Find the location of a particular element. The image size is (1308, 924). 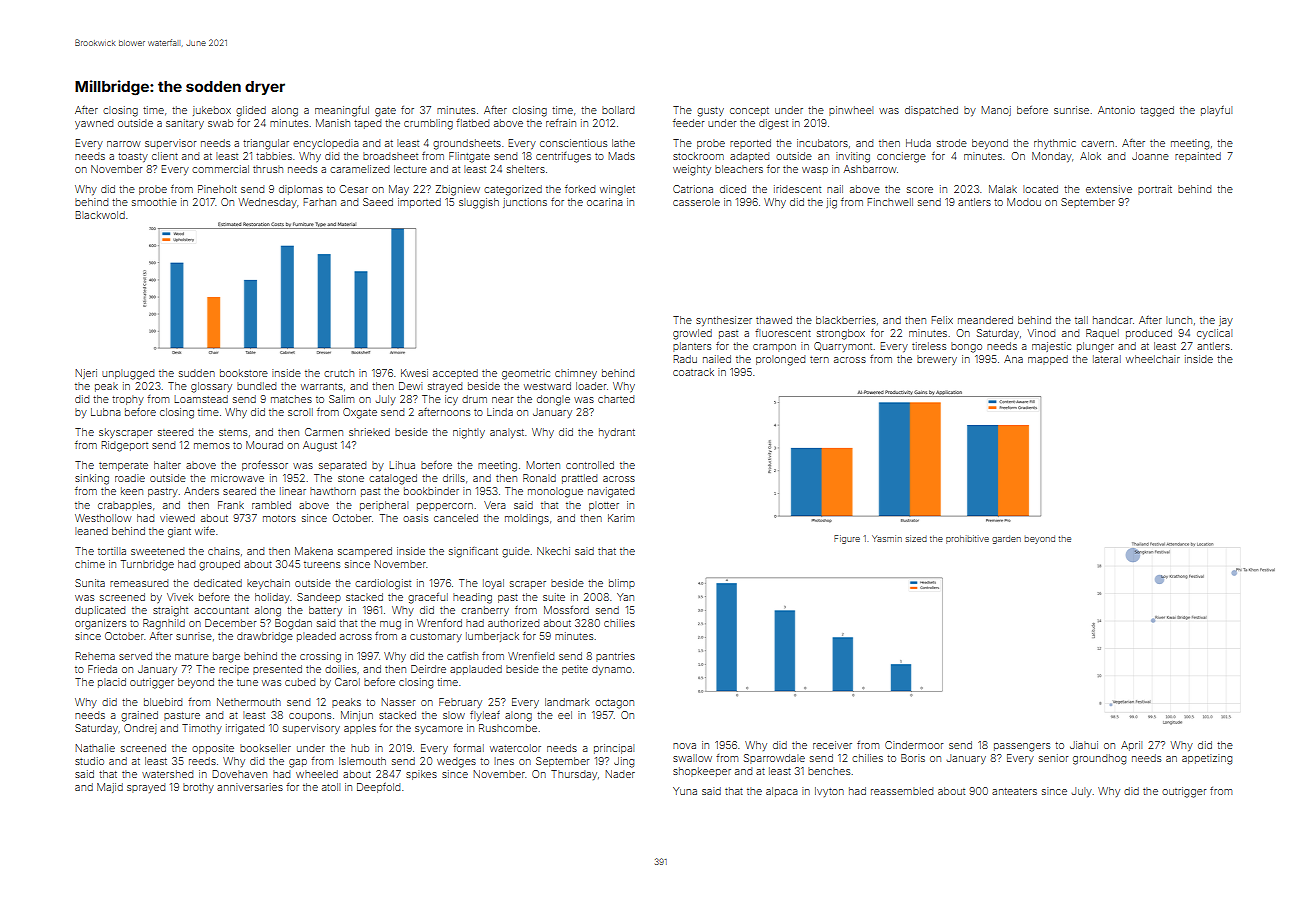

meandered is located at coordinates (985, 320).
